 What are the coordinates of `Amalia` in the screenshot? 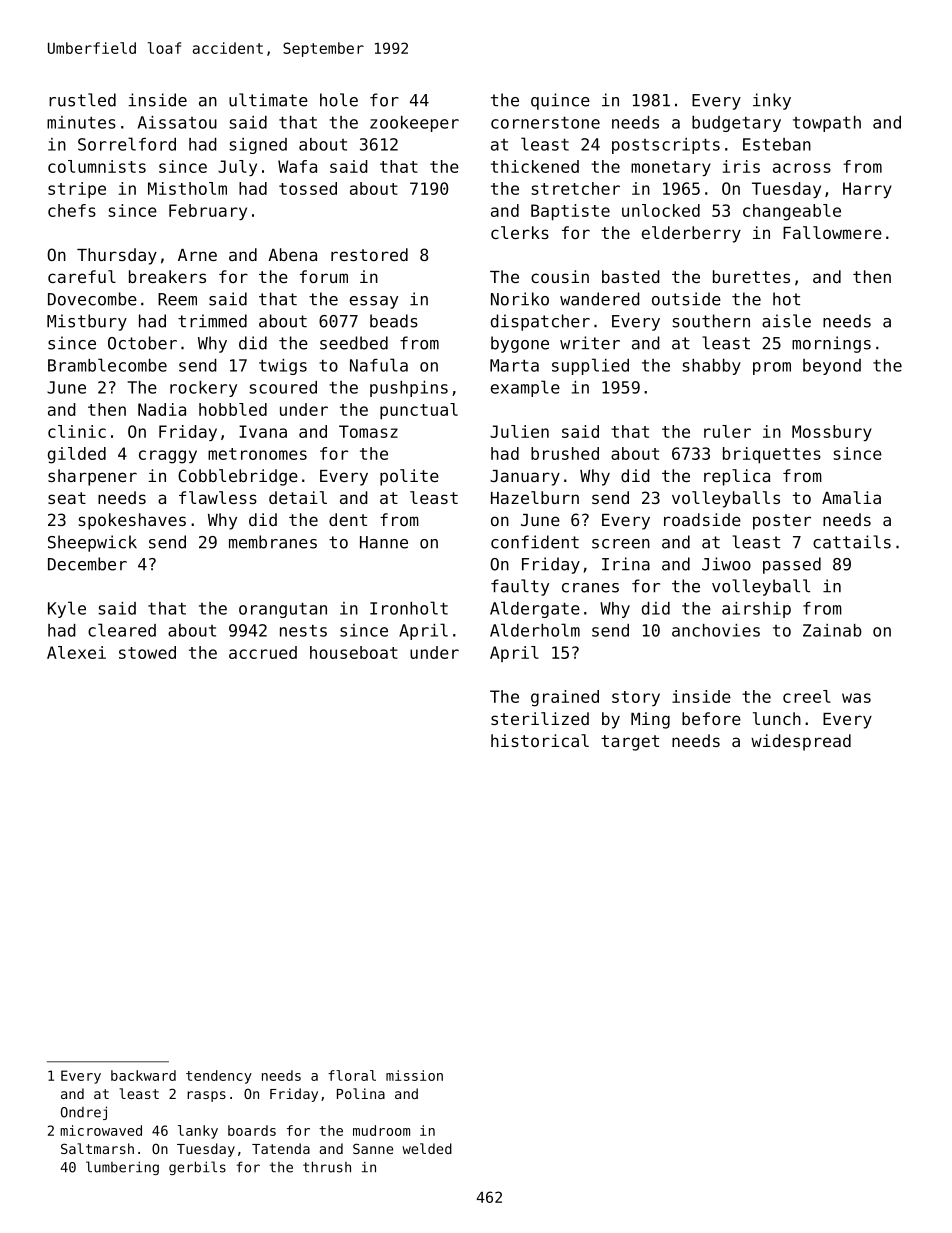 It's located at (851, 497).
